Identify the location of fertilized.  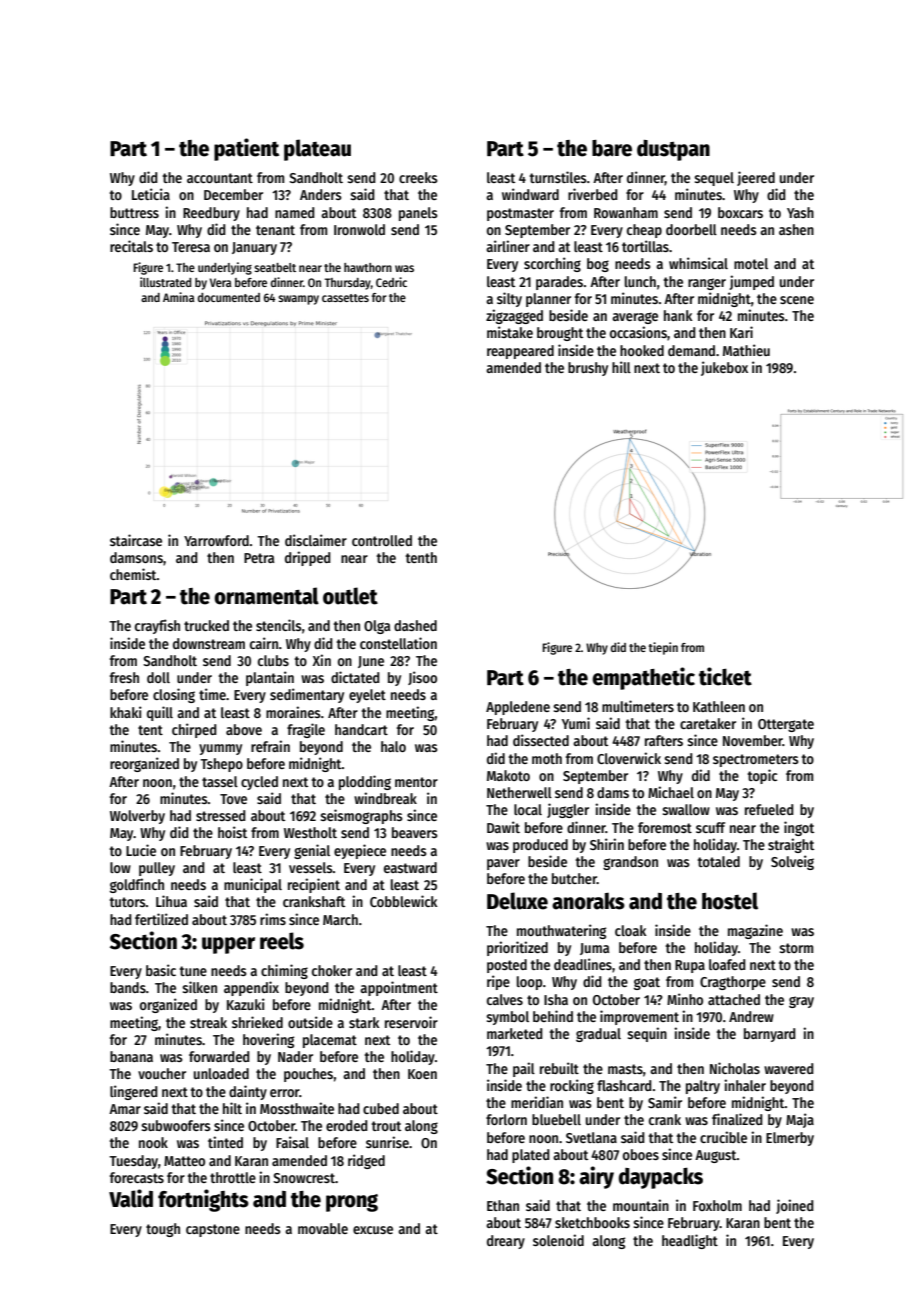
(161, 919).
